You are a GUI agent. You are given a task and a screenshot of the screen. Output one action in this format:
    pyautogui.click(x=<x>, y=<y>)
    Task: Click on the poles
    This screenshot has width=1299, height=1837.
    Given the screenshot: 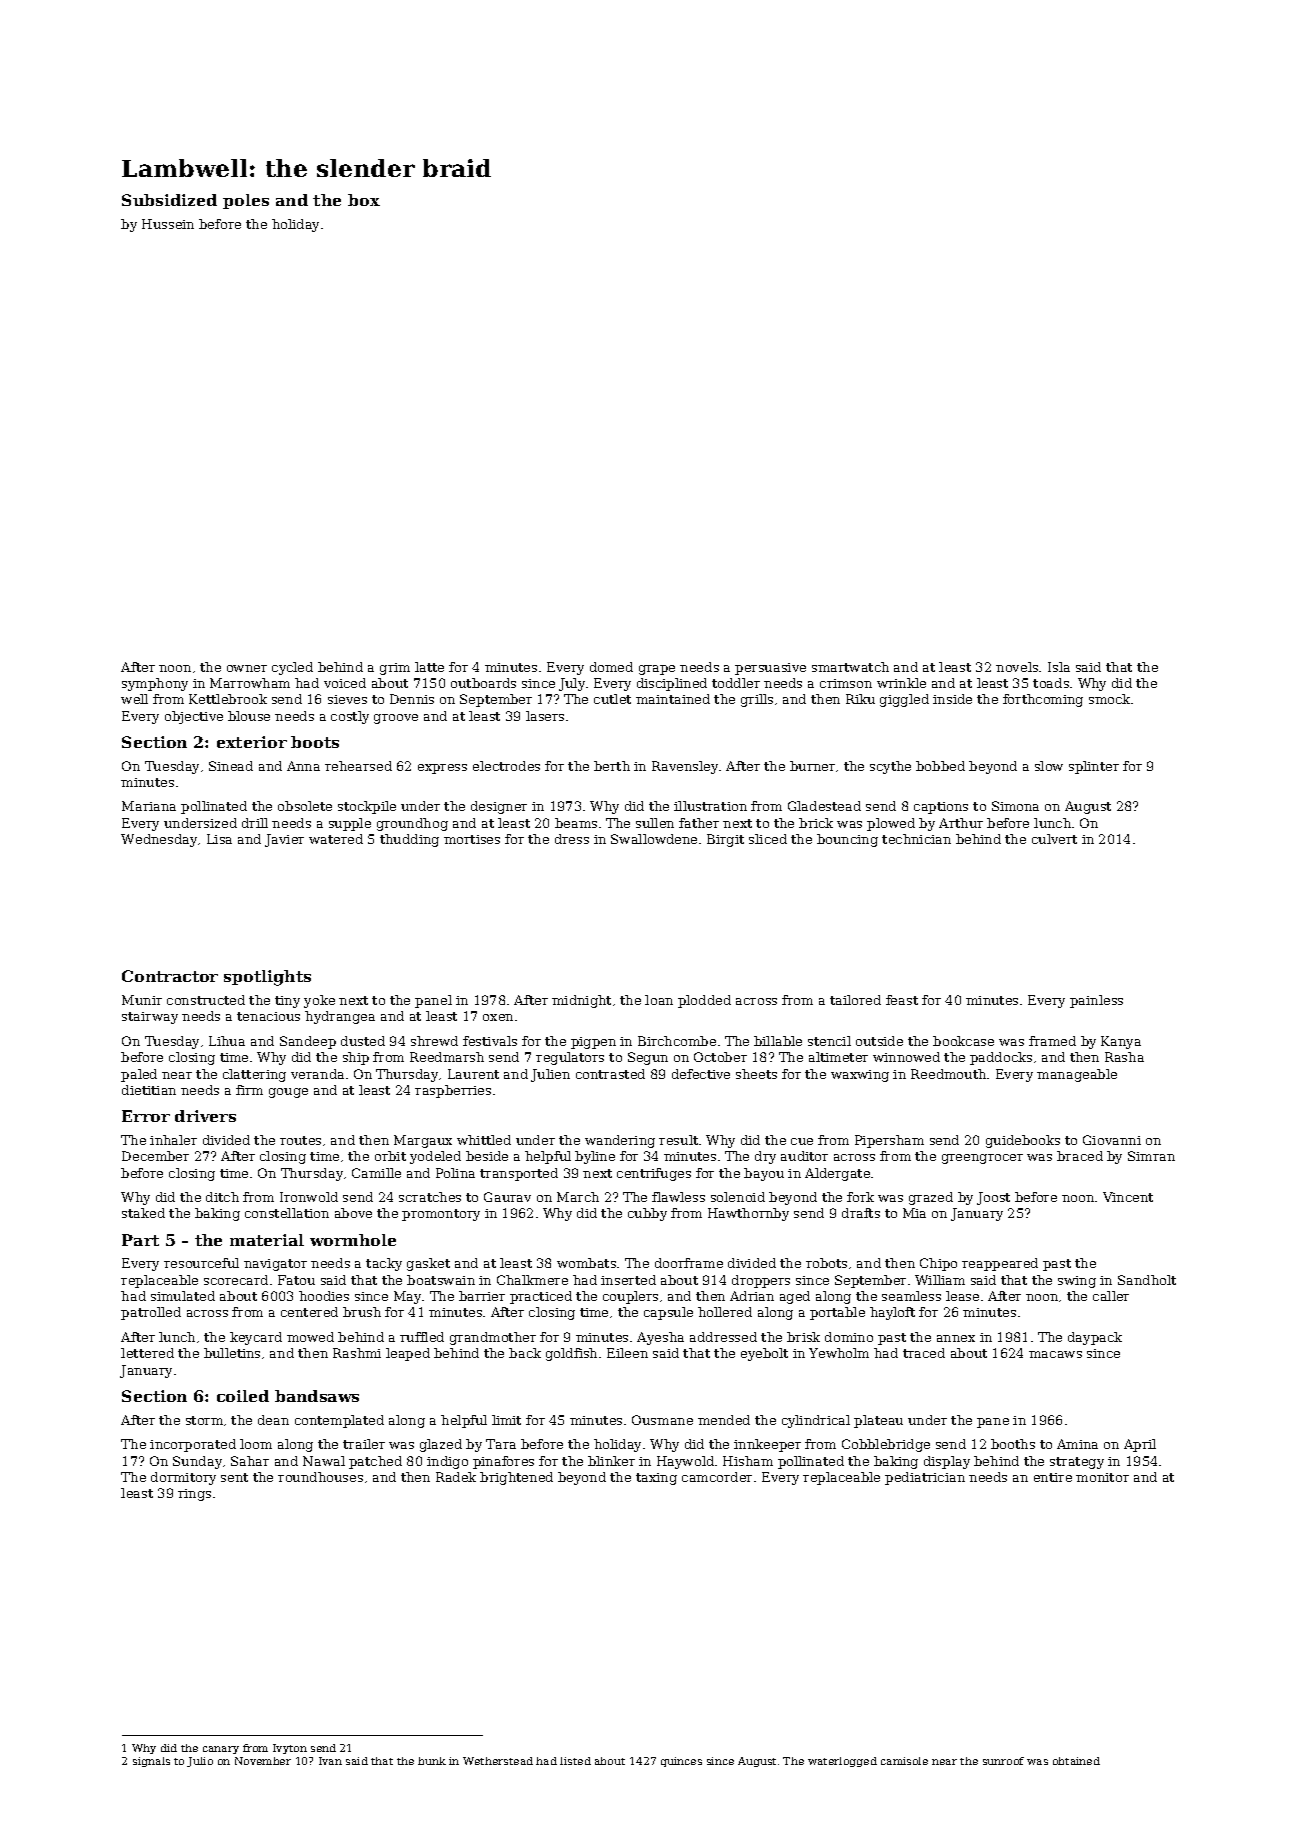 What is the action you would take?
    pyautogui.click(x=246, y=201)
